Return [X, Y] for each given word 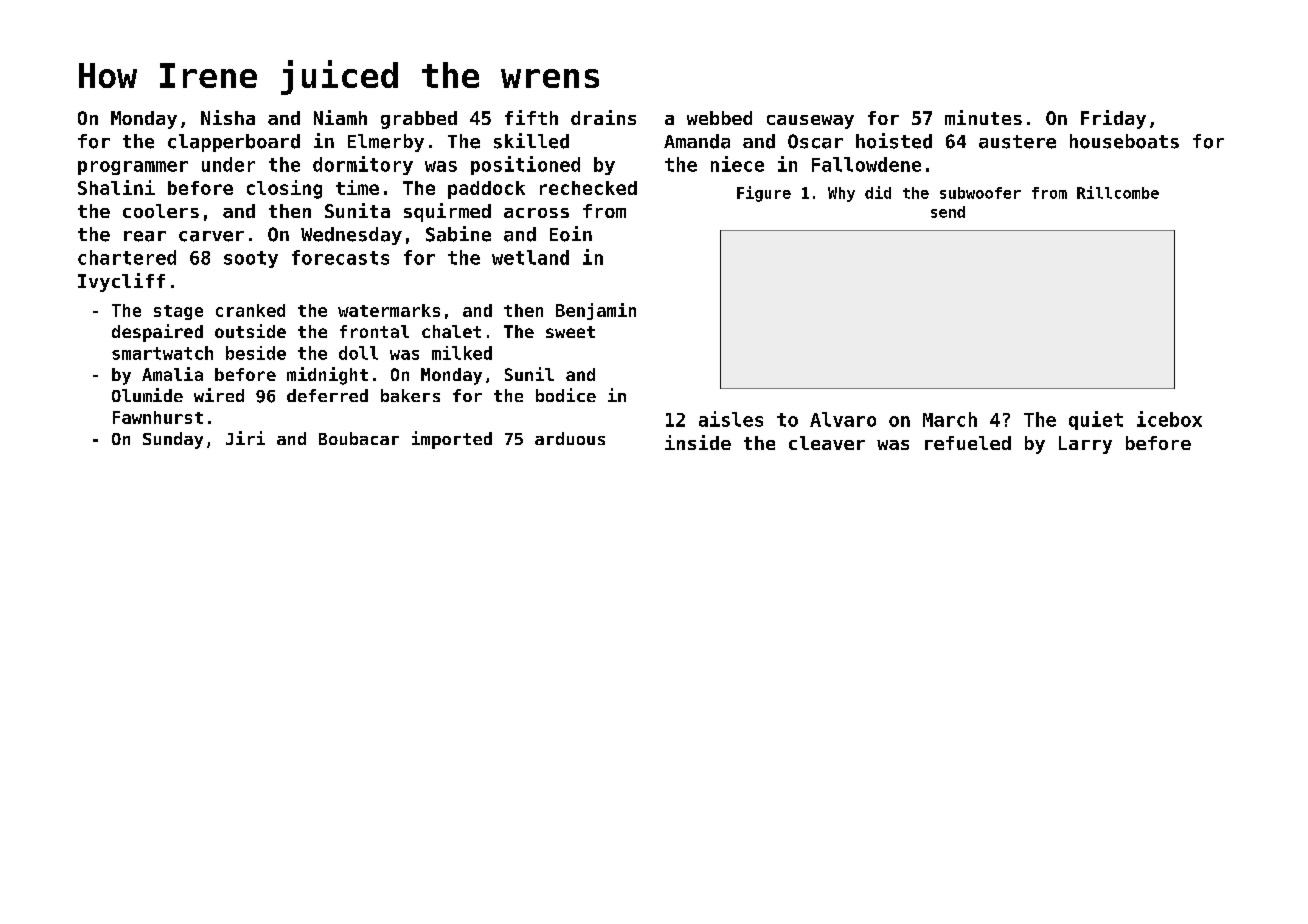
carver [211, 236]
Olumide [147, 395]
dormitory [363, 165]
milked [462, 353]
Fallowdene [866, 164]
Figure [764, 194]
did [878, 192]
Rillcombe [1118, 192]
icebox [1169, 419]
